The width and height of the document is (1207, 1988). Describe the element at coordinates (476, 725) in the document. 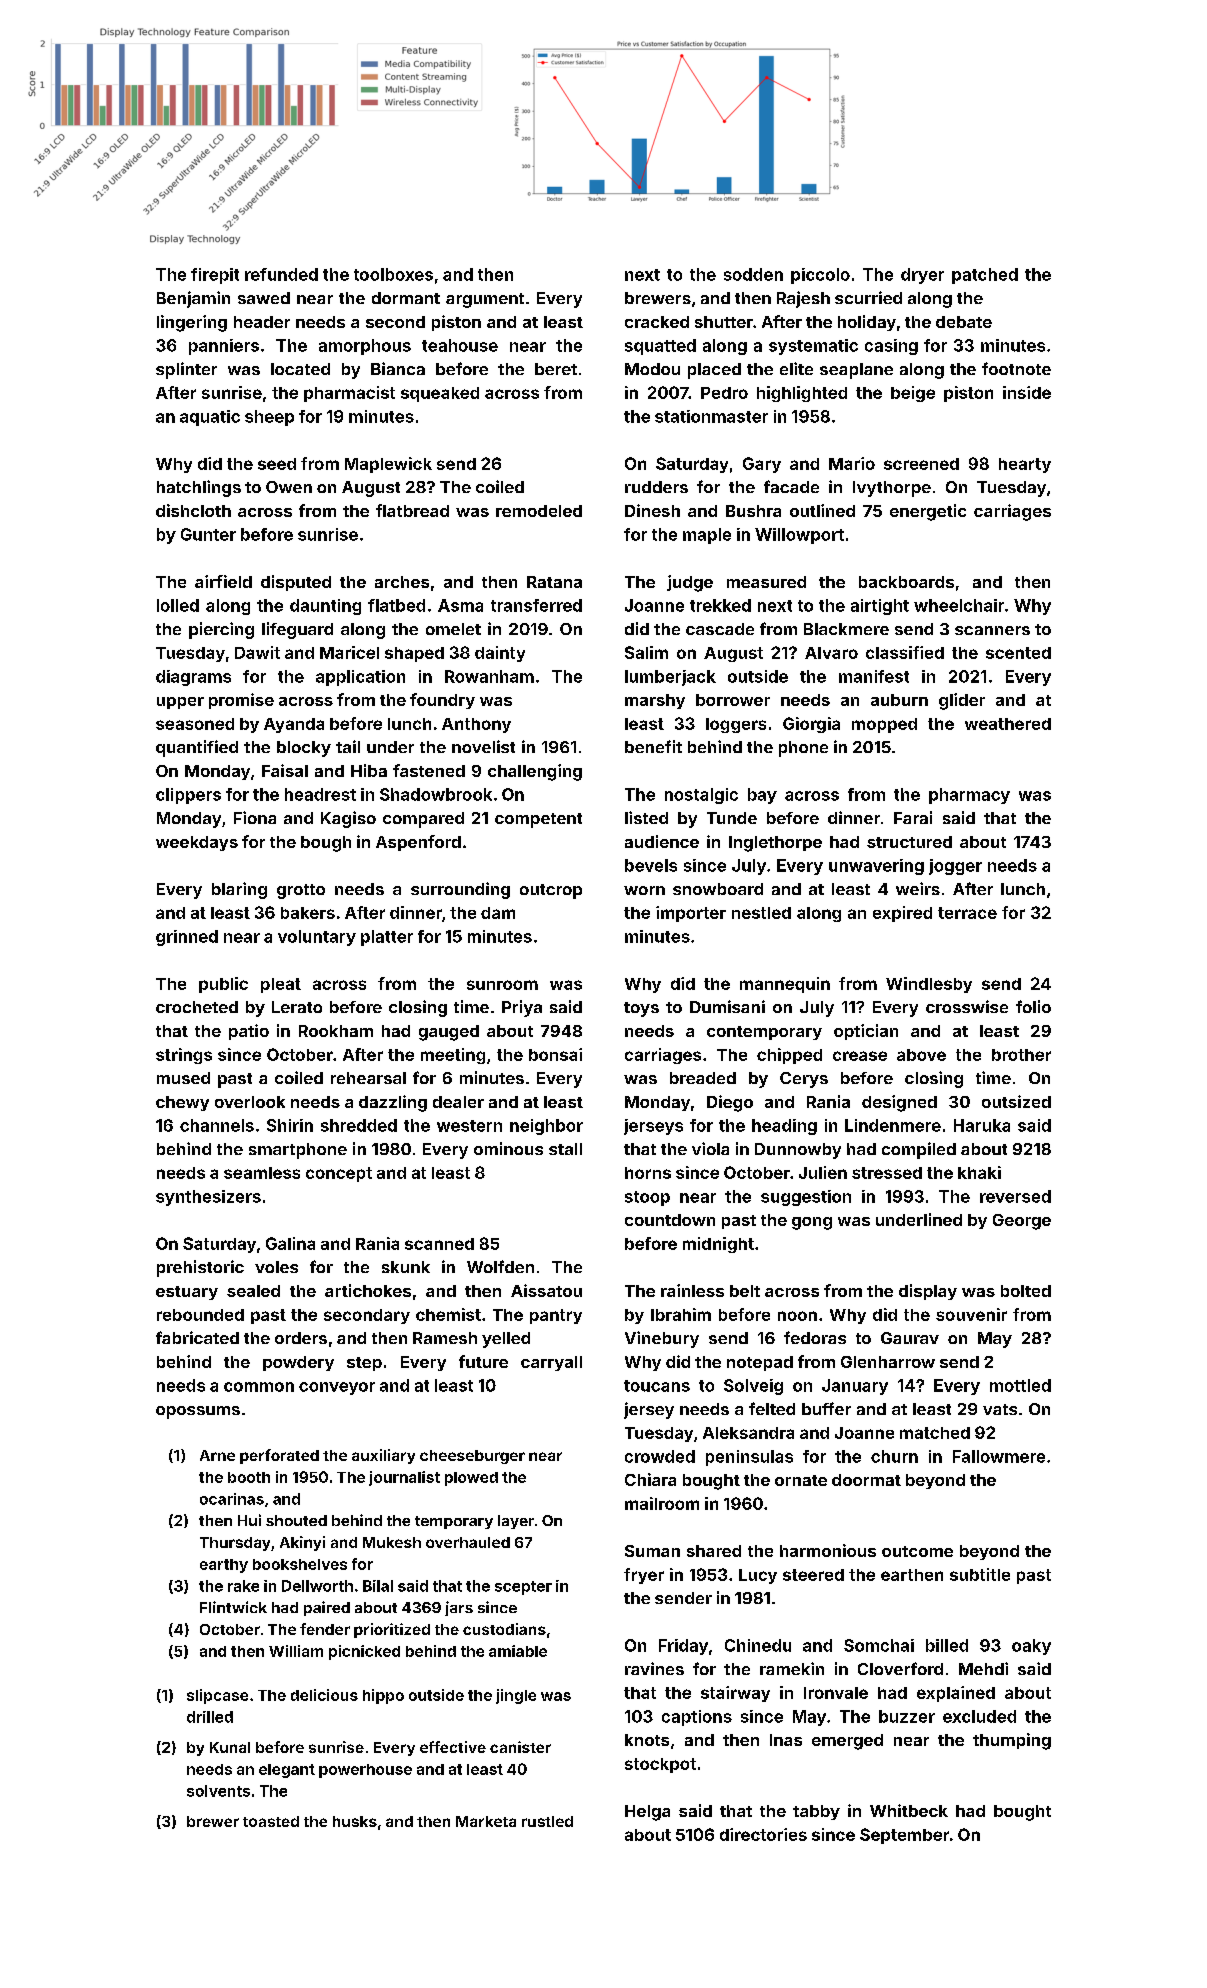

I see `Anthony` at that location.
